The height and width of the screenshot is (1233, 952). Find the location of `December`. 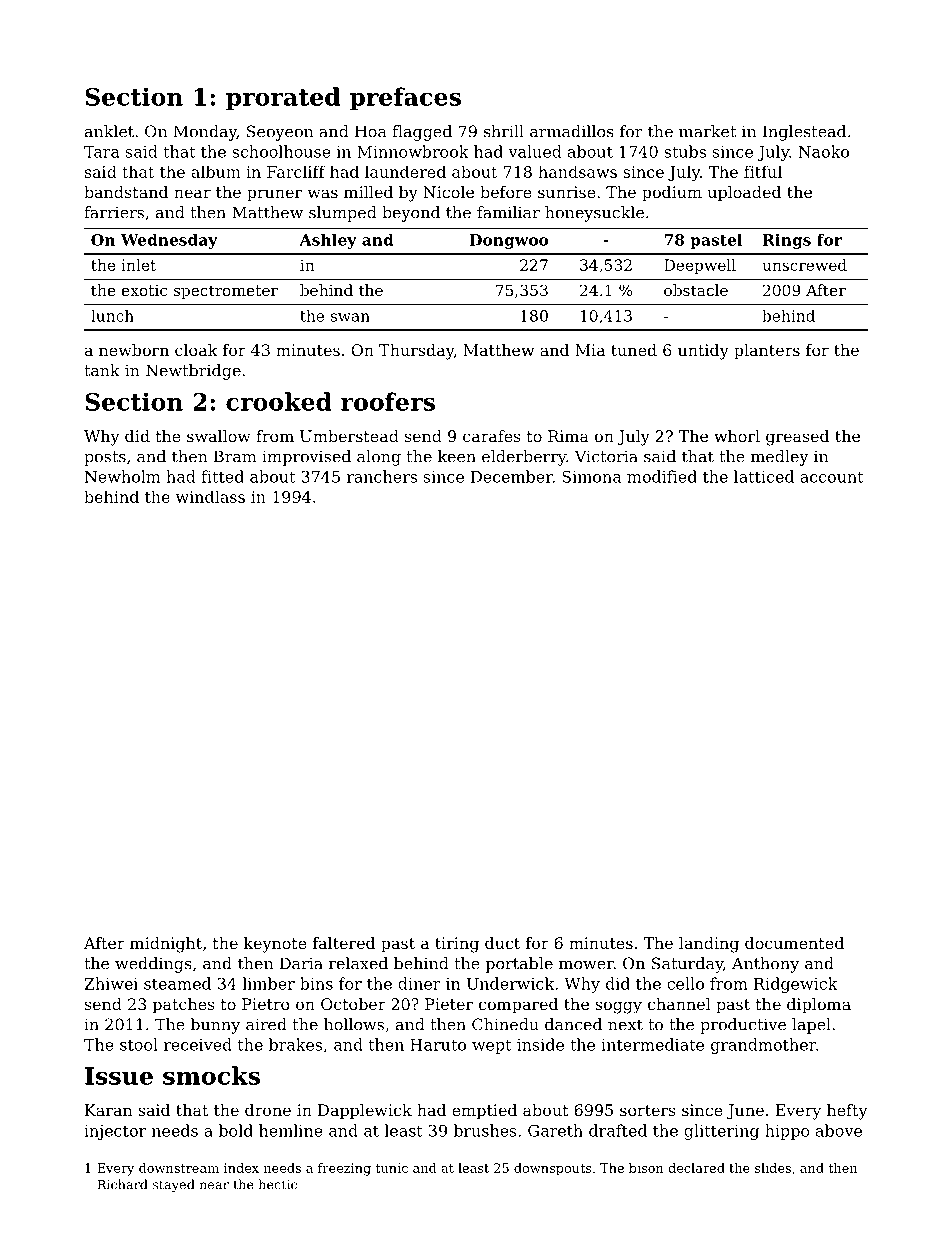

December is located at coordinates (512, 476).
